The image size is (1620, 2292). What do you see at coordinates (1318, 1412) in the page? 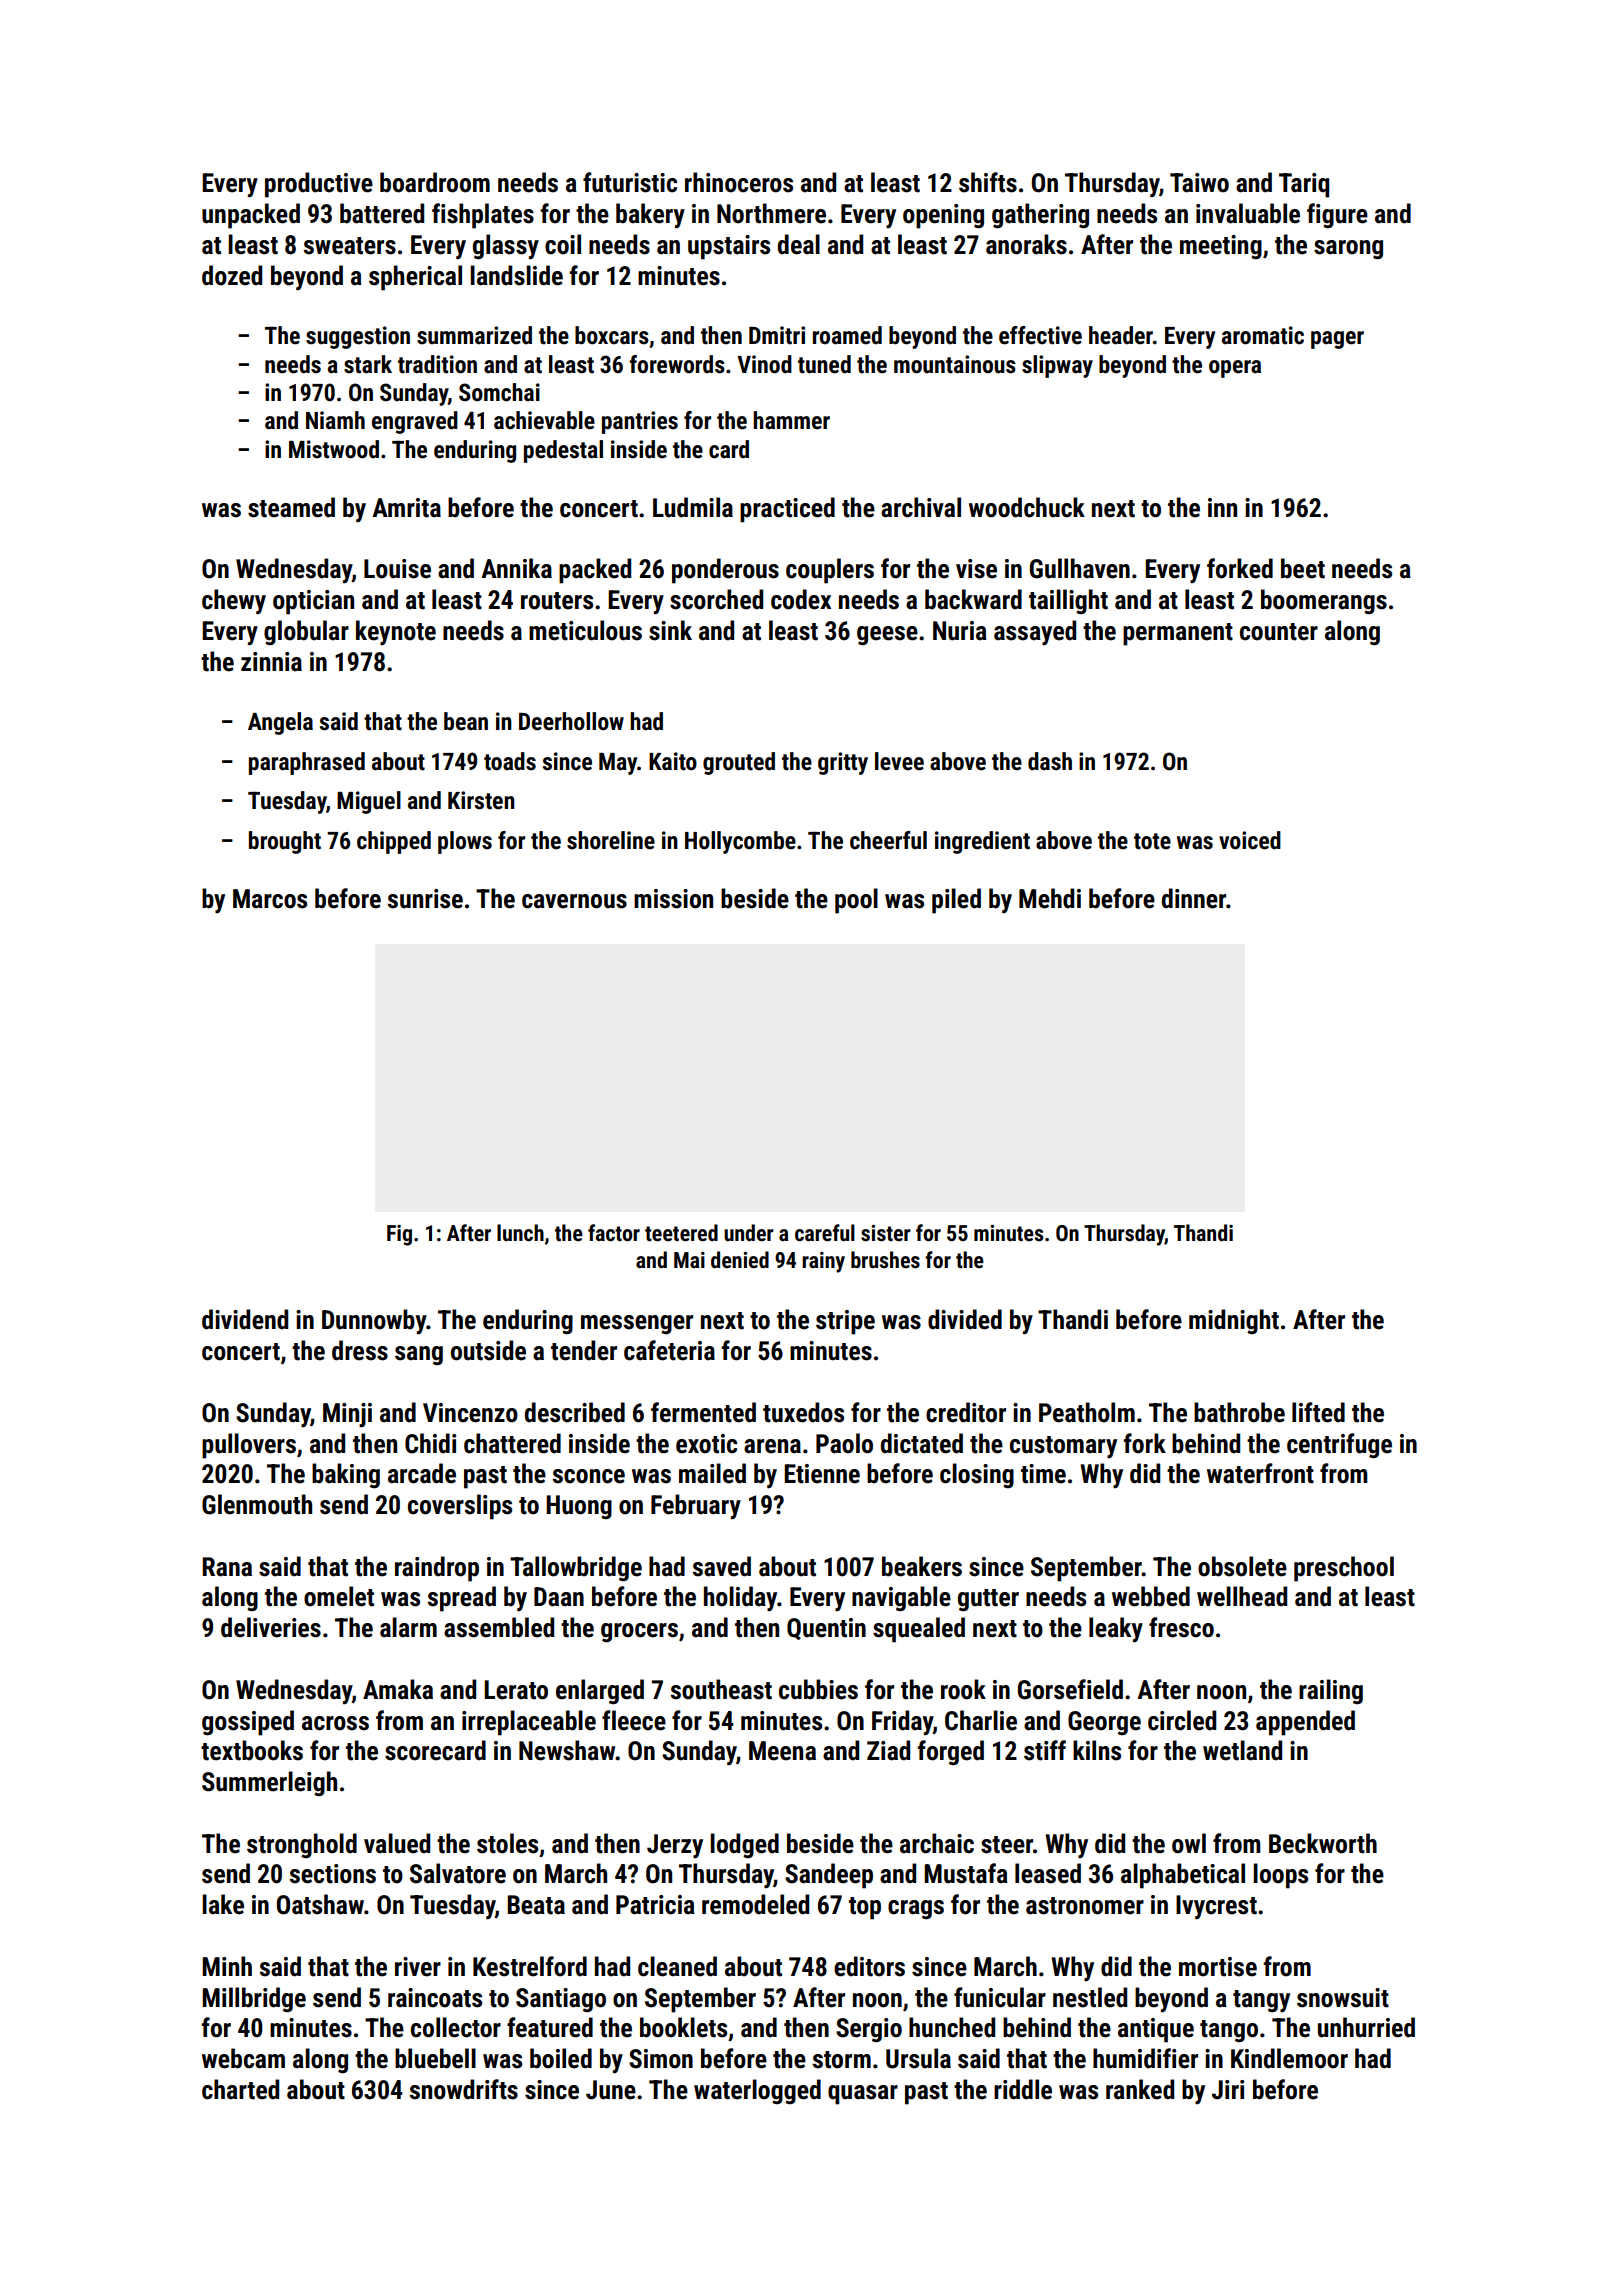
I see `lifted` at bounding box center [1318, 1412].
